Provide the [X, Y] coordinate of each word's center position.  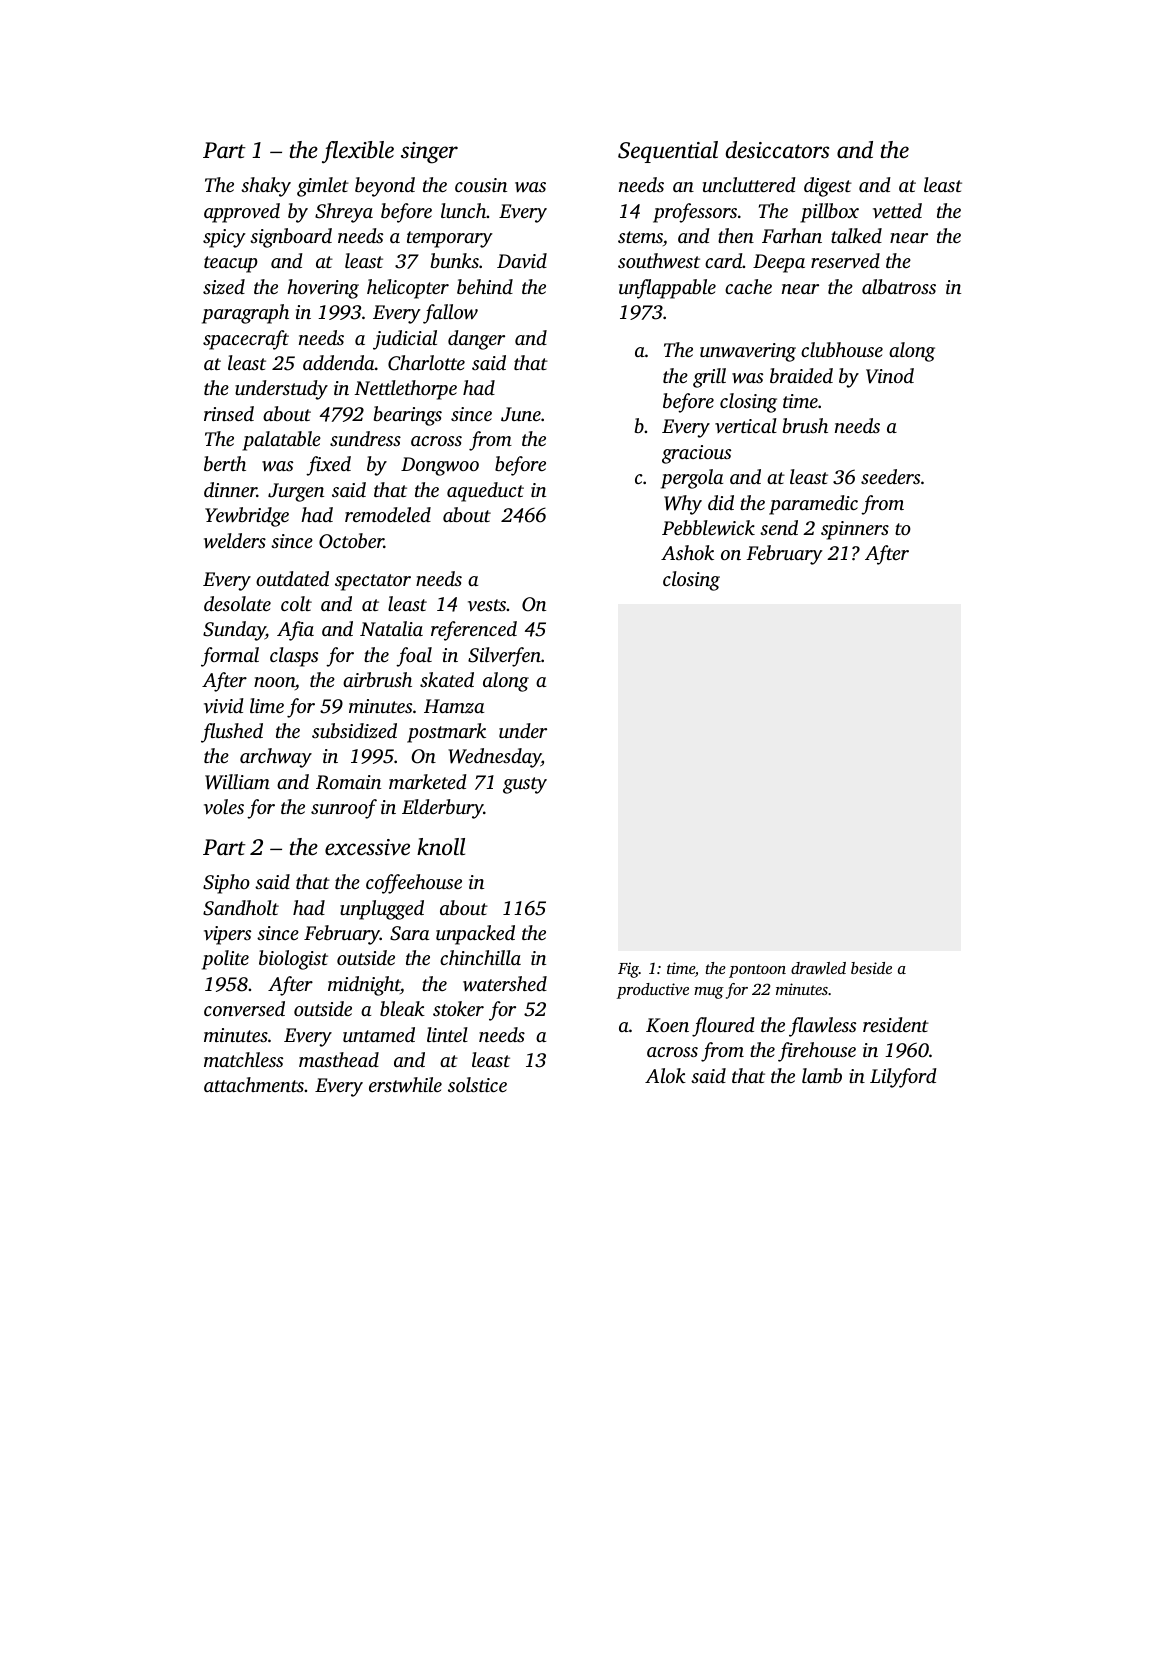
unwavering [748, 352]
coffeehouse [414, 884]
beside [871, 968]
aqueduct [485, 492]
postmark [446, 733]
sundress [365, 438]
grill [709, 378]
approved [242, 213]
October [351, 541]
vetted [897, 211]
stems [640, 237]
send [779, 527]
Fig [628, 970]
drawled [818, 968]
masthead [339, 1059]
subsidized [354, 730]
